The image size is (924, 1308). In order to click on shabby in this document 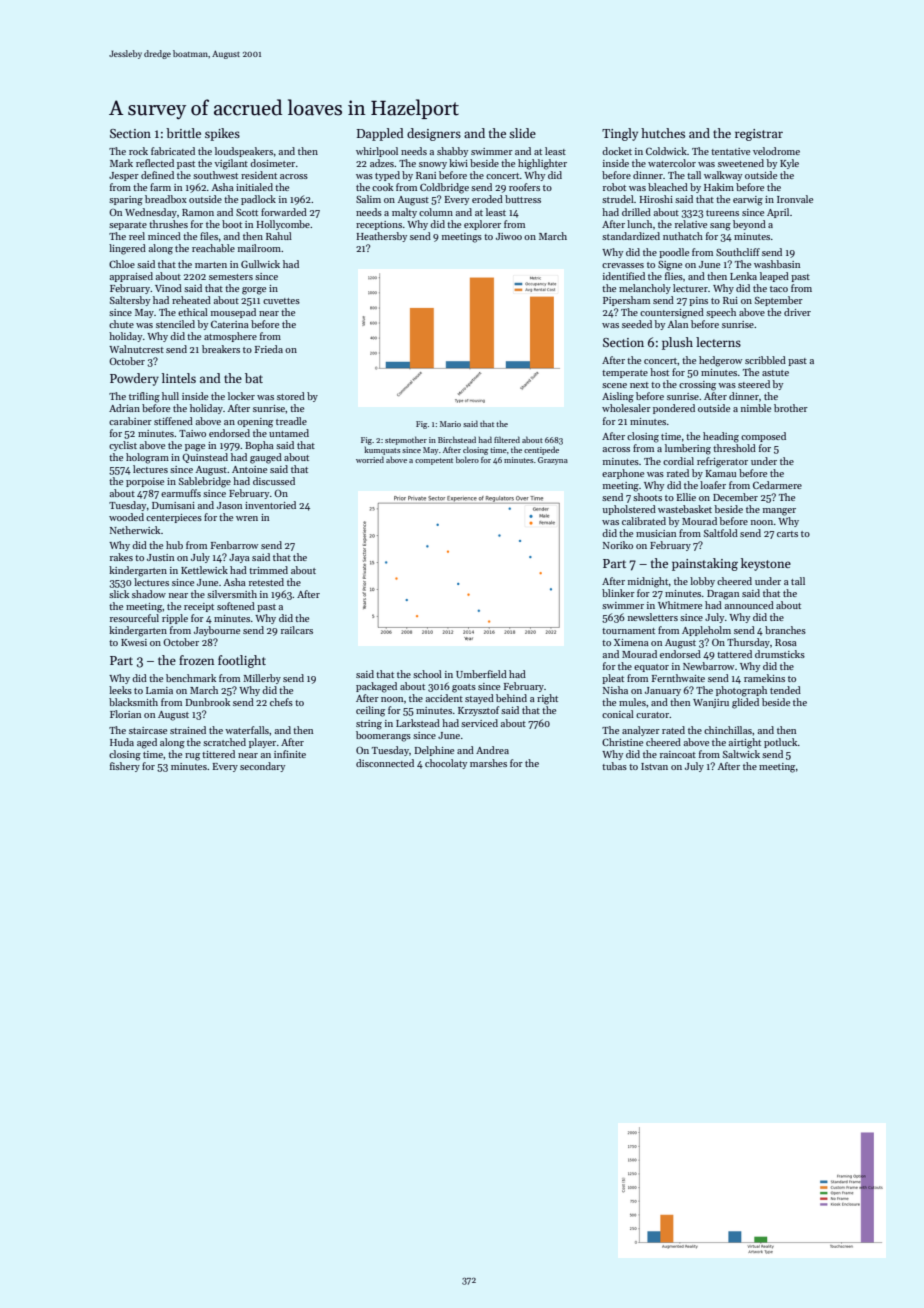, I will do `click(452, 152)`.
